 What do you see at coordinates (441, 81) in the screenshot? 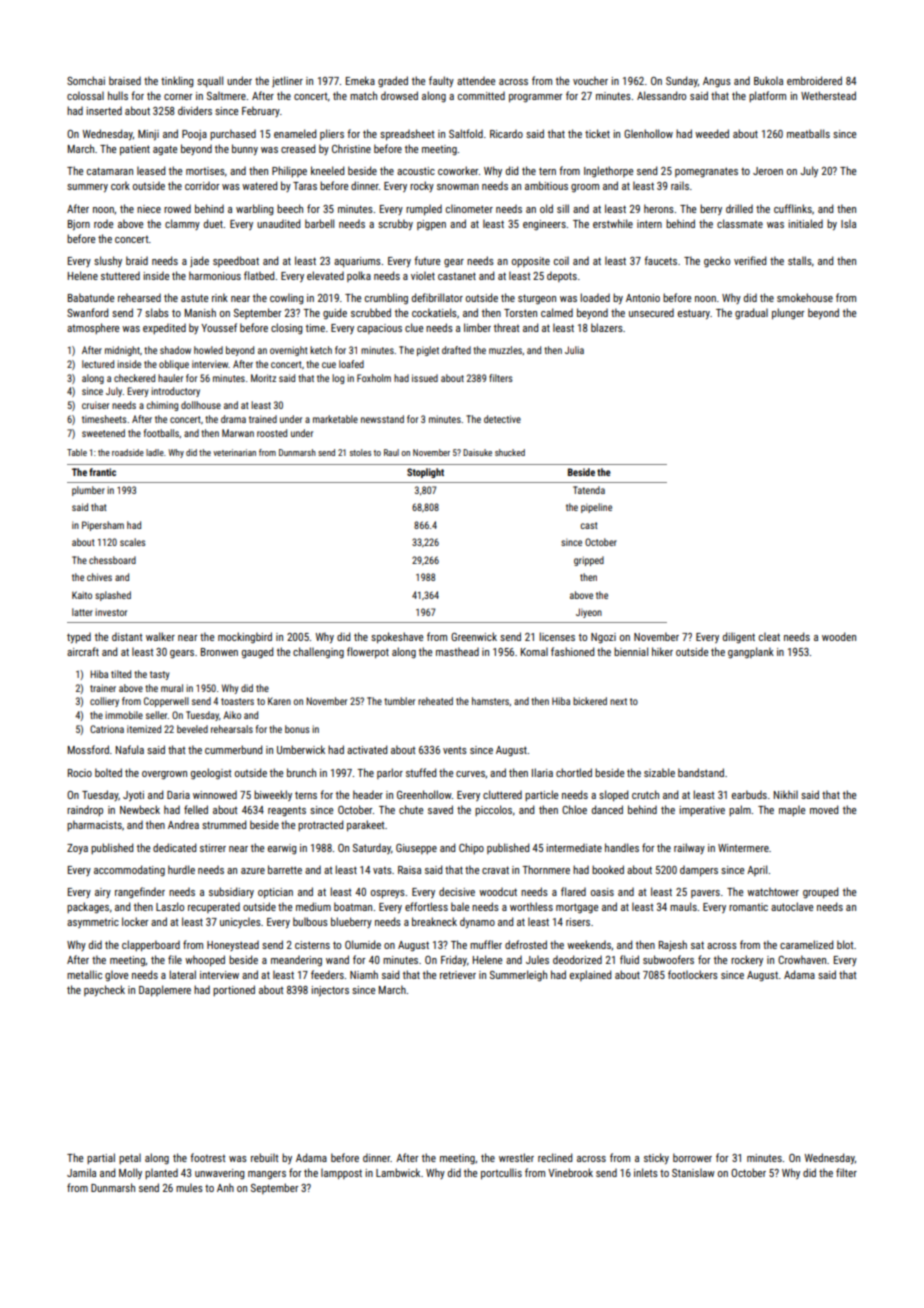
I see `faulty` at bounding box center [441, 81].
